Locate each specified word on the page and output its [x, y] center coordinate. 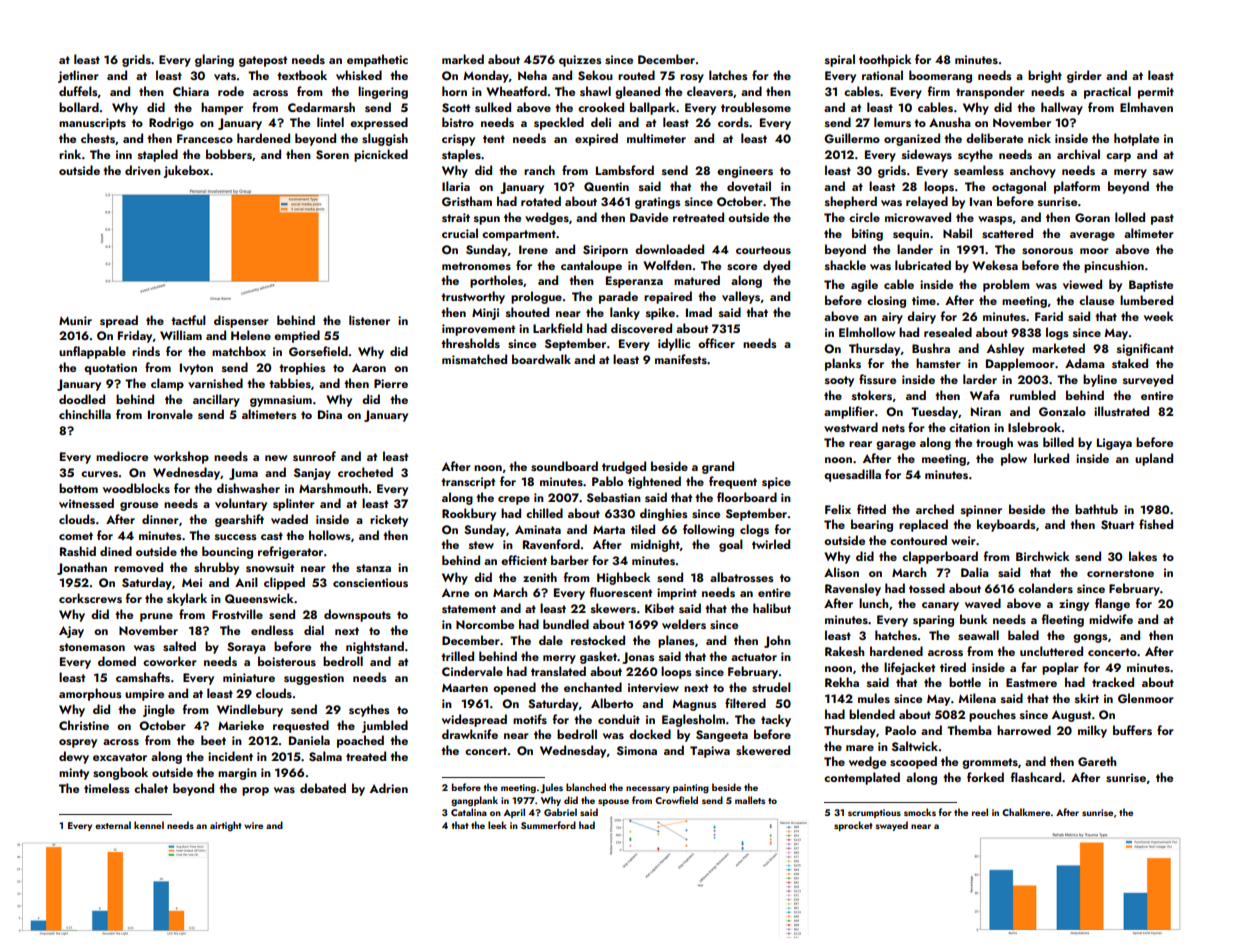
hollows [330, 535]
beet [213, 740]
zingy [1074, 605]
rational [882, 75]
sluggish [385, 139]
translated [558, 671]
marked [463, 59]
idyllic [674, 344]
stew [481, 545]
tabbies [290, 383]
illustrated [1121, 411]
